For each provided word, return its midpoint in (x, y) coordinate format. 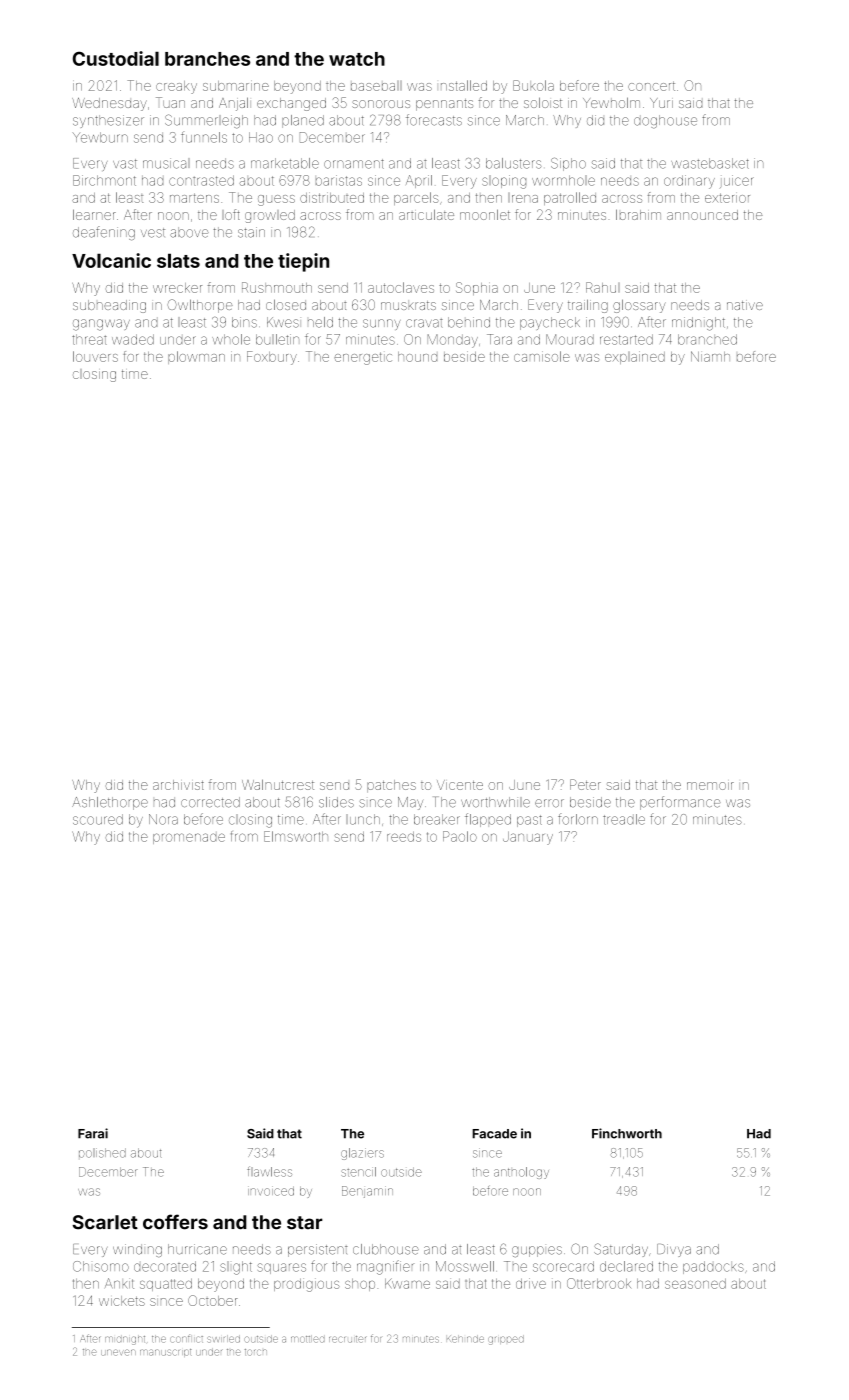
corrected (210, 802)
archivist (178, 785)
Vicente (460, 785)
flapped (488, 820)
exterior (727, 198)
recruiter (348, 1339)
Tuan (170, 102)
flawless (269, 1171)
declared (626, 1266)
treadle (624, 819)
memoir (710, 786)
